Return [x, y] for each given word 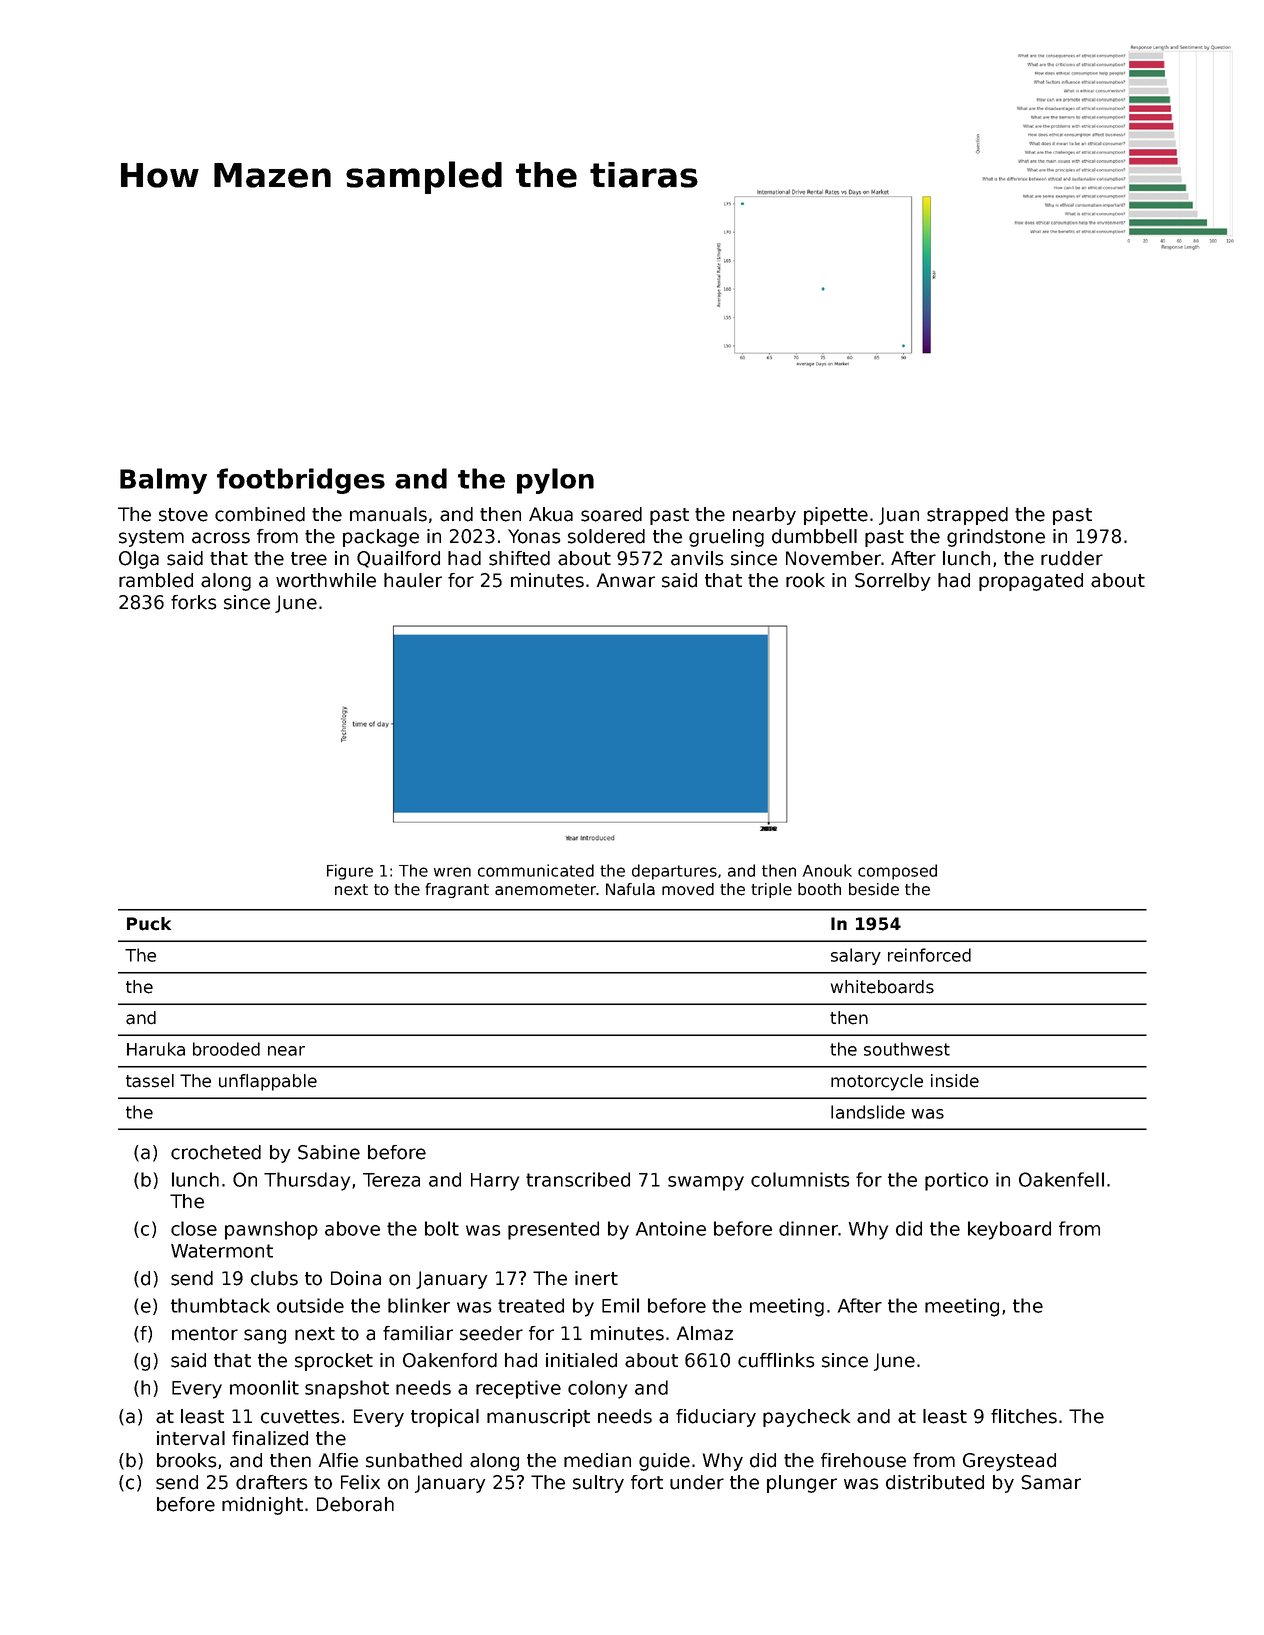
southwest [907, 1049]
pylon [555, 481]
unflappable [268, 1082]
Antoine [671, 1228]
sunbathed [414, 1460]
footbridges [301, 481]
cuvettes [300, 1417]
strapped [967, 516]
